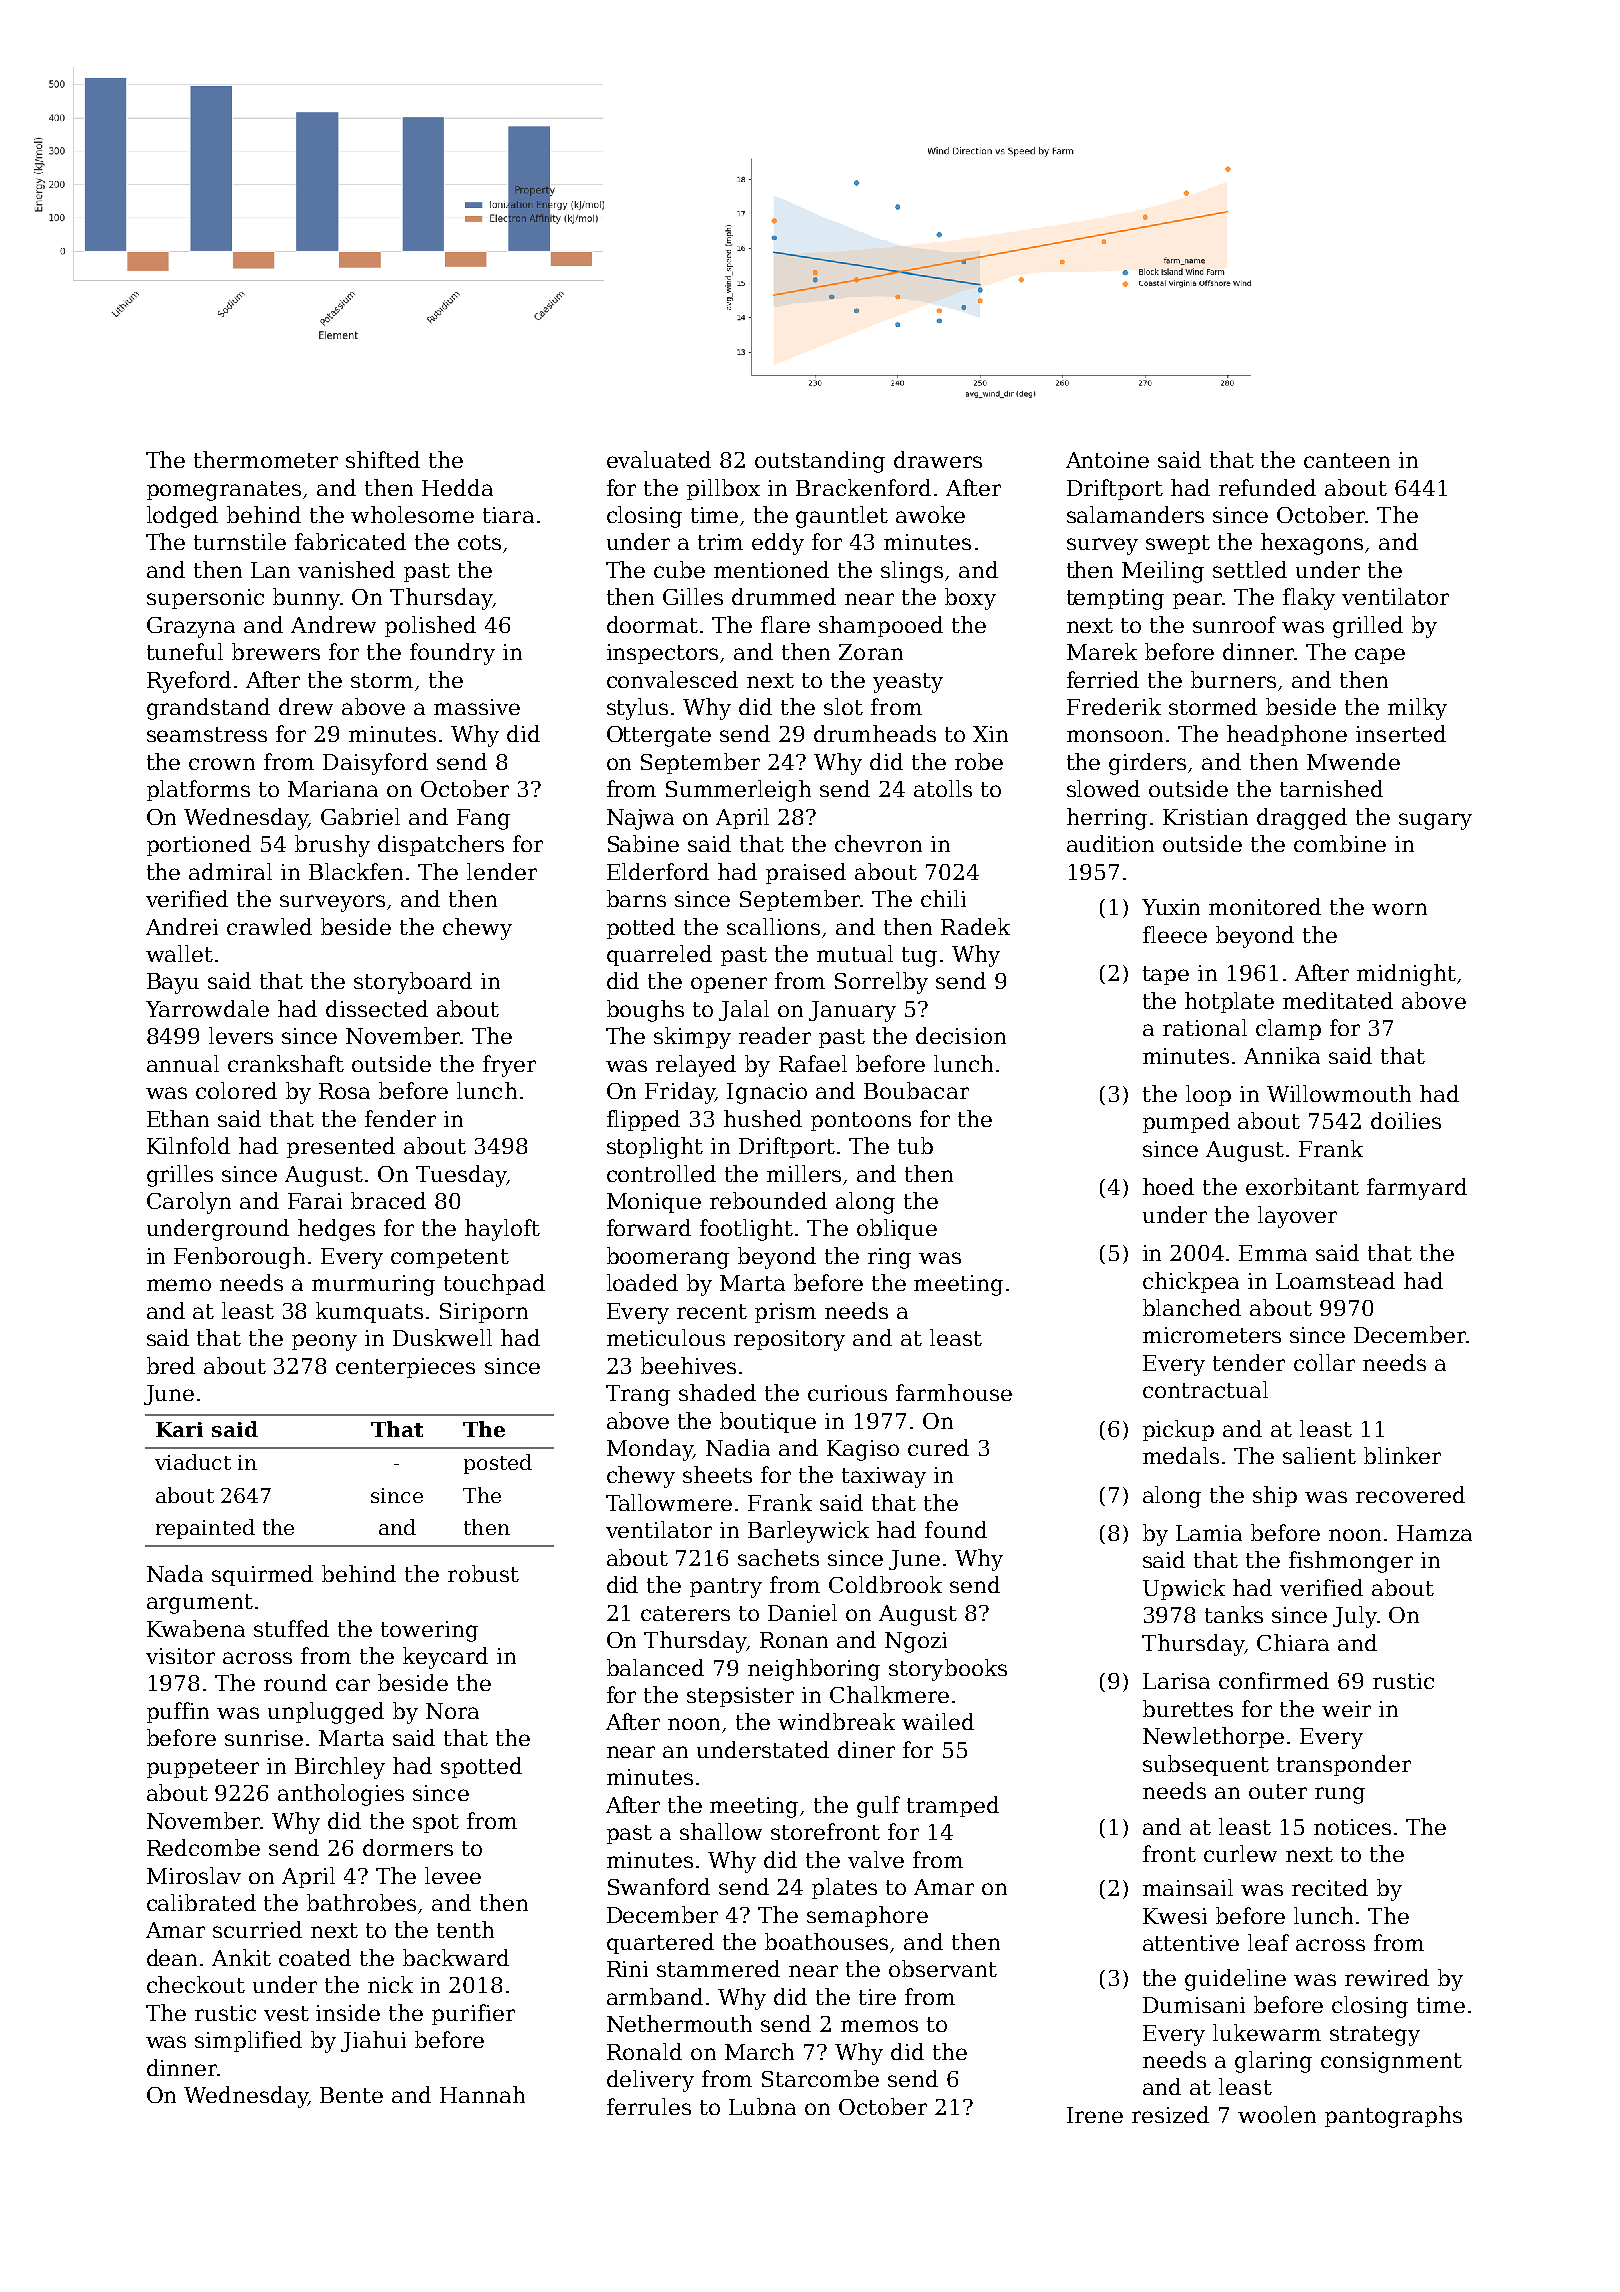 This screenshot has width=1620, height=2292. What do you see at coordinates (659, 459) in the screenshot?
I see `evaluated` at bounding box center [659, 459].
